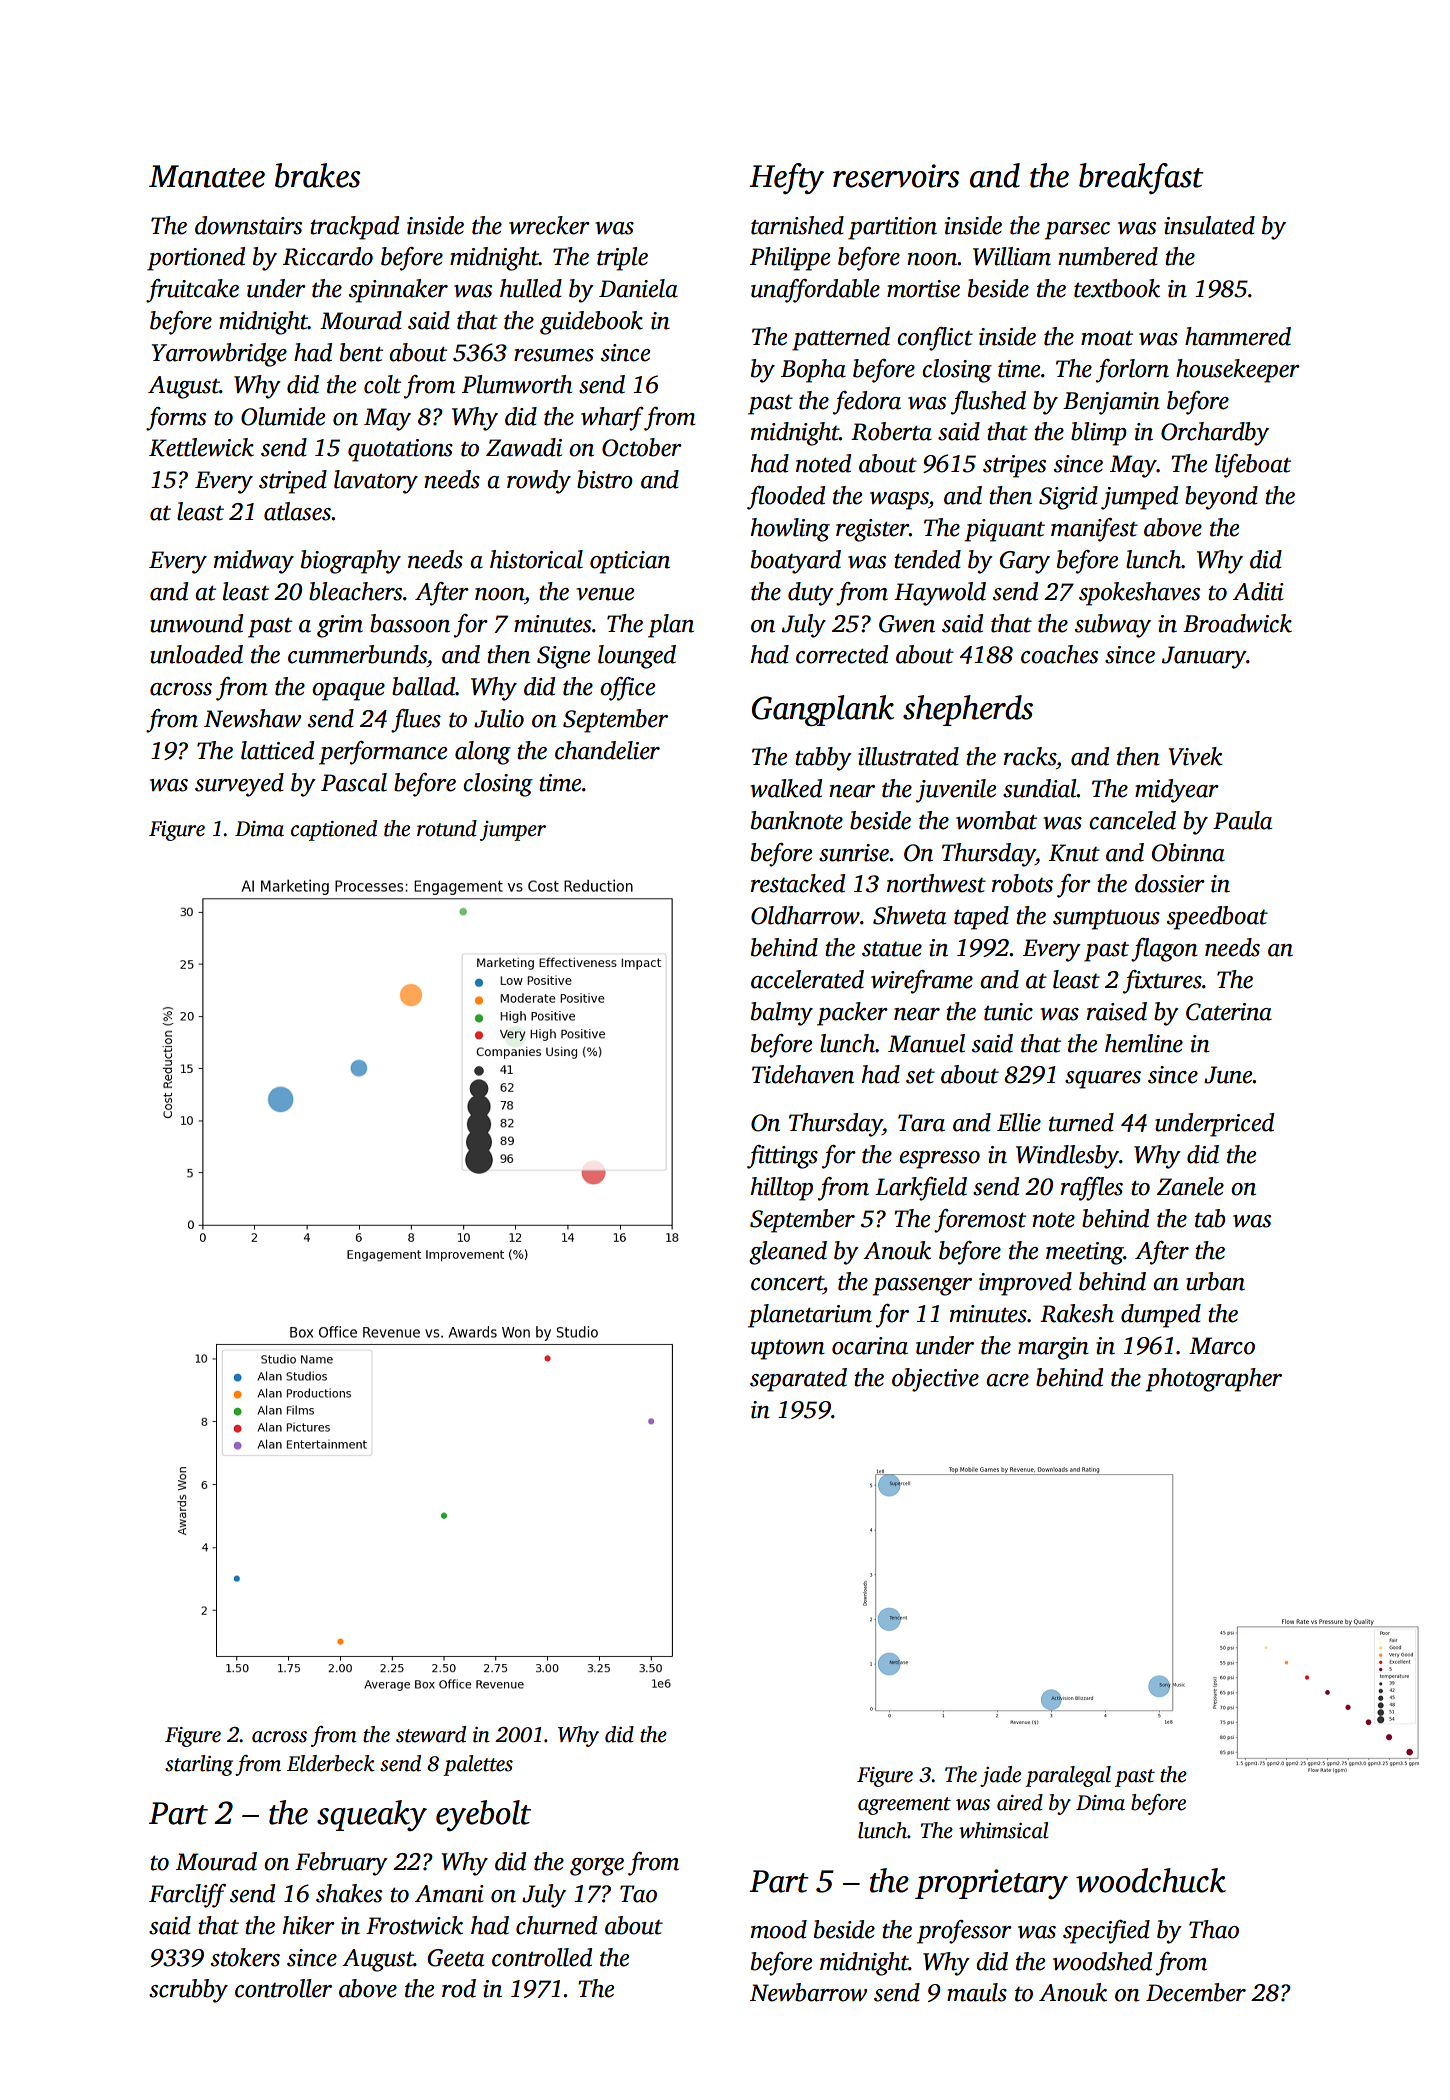  I want to click on wombat, so click(996, 820).
